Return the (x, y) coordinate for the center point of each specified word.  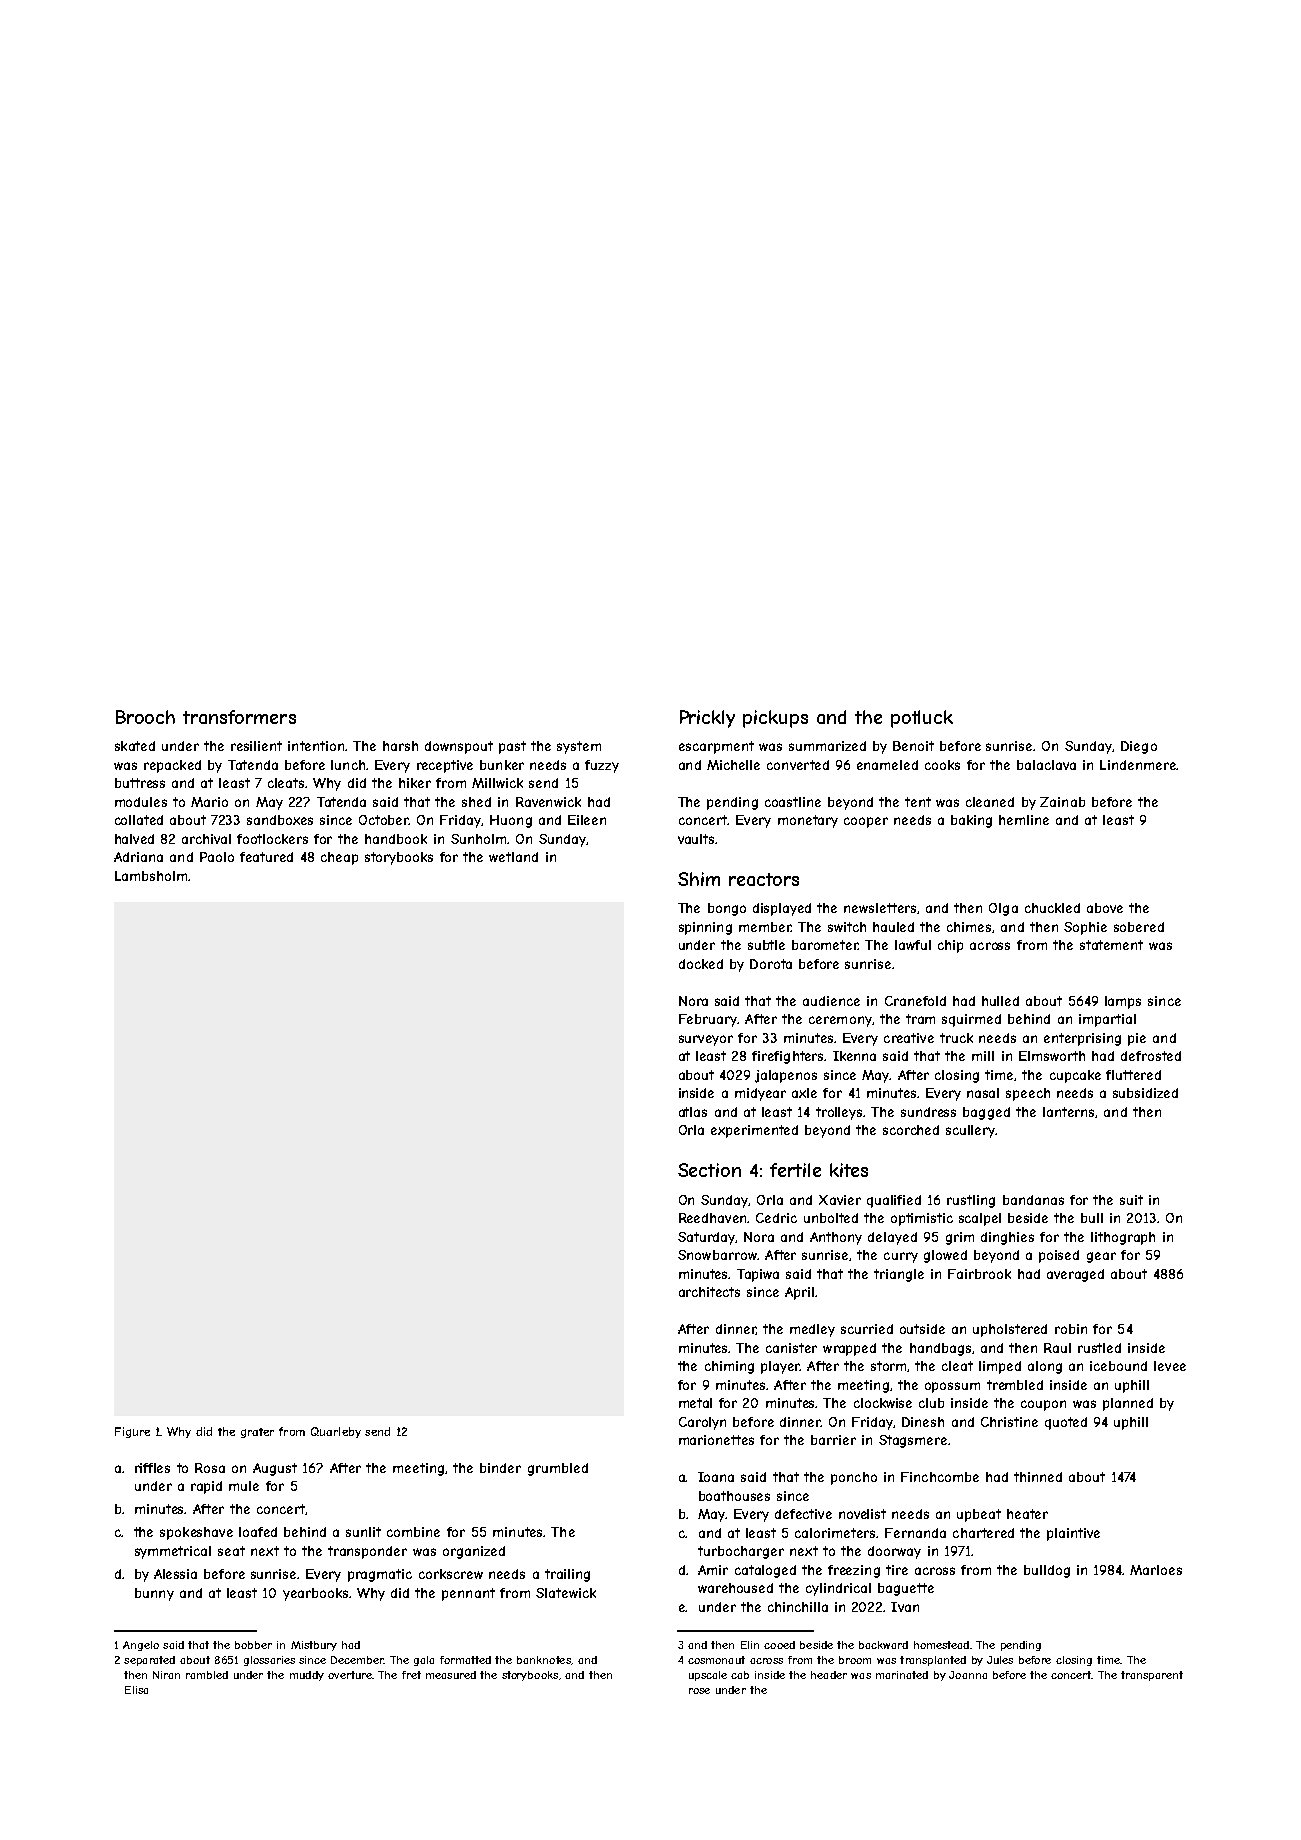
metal (695, 1403)
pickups (775, 719)
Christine (1009, 1422)
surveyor (706, 1040)
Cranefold (915, 1001)
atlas (693, 1112)
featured (266, 857)
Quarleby (336, 1432)
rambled (207, 1675)
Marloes (1156, 1570)
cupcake (1075, 1076)
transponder (367, 1552)
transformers (239, 717)
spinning (705, 928)
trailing (567, 1575)
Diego (1139, 747)
